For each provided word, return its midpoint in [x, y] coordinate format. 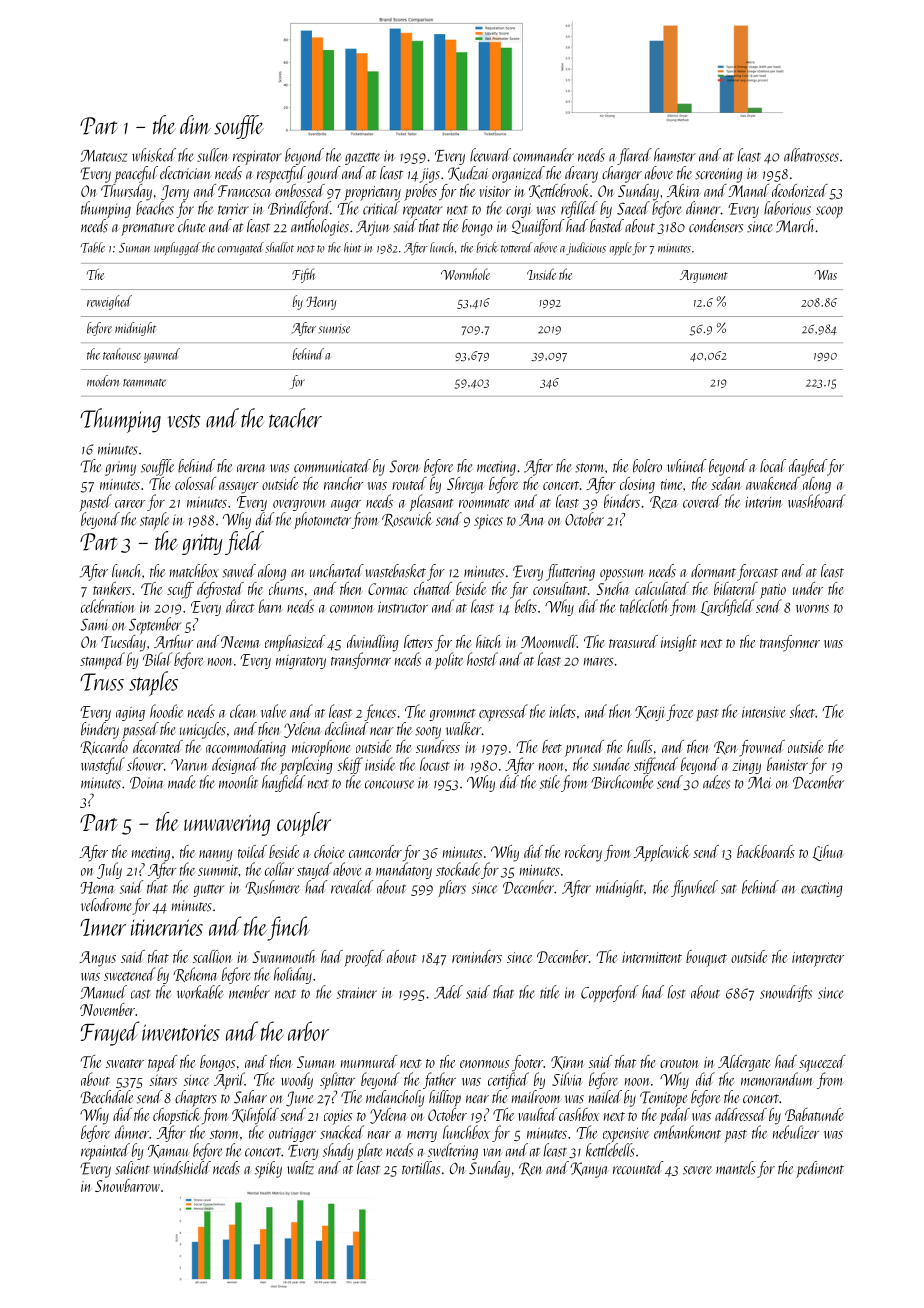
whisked [154, 155]
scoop [829, 212]
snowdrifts [786, 993]
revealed [352, 887]
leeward [490, 155]
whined [687, 466]
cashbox [579, 1114]
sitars [163, 1080]
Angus [97, 959]
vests [184, 421]
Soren [404, 466]
